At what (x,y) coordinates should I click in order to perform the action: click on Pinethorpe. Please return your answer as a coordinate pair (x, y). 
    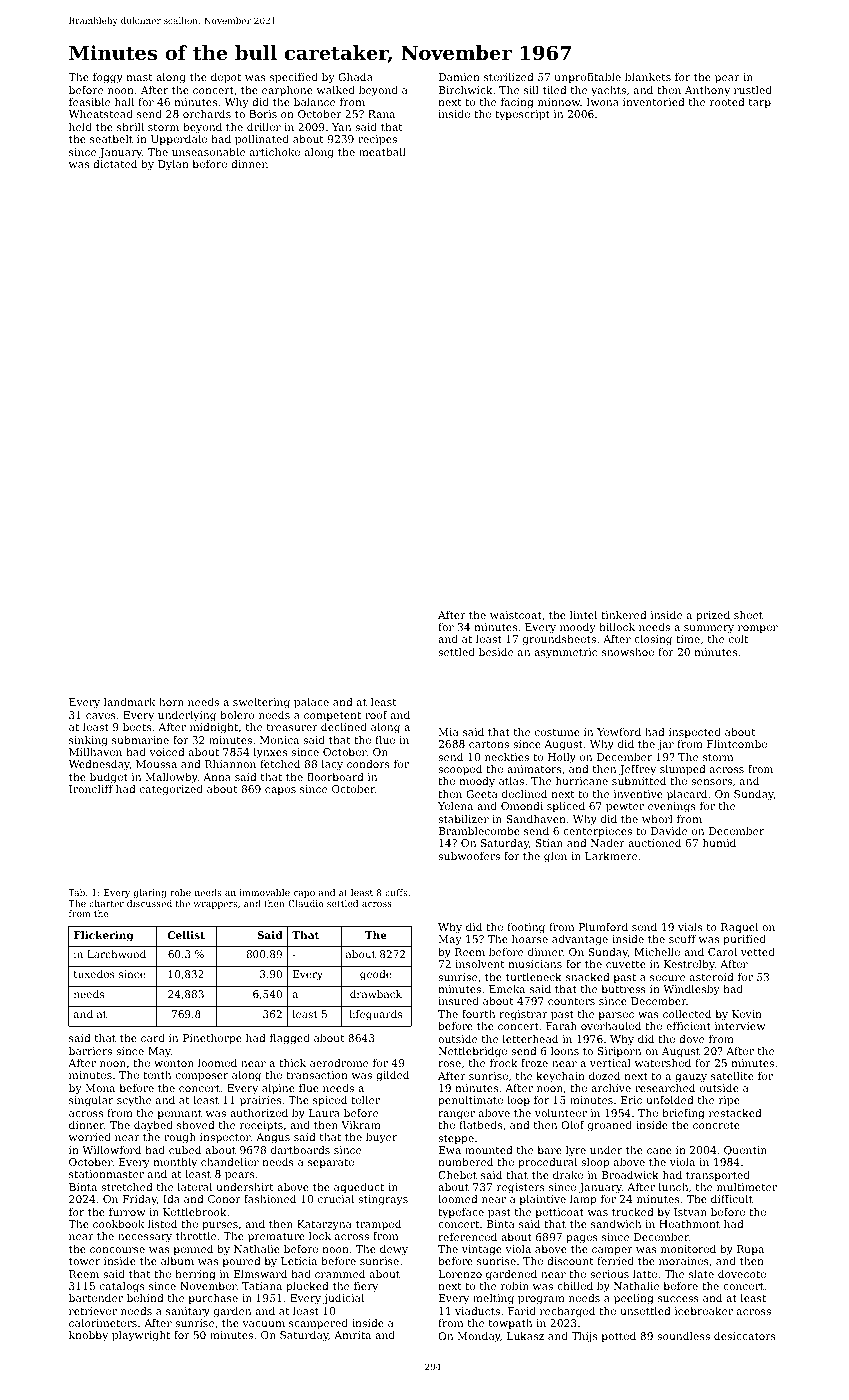
    Looking at the image, I should click on (212, 1039).
